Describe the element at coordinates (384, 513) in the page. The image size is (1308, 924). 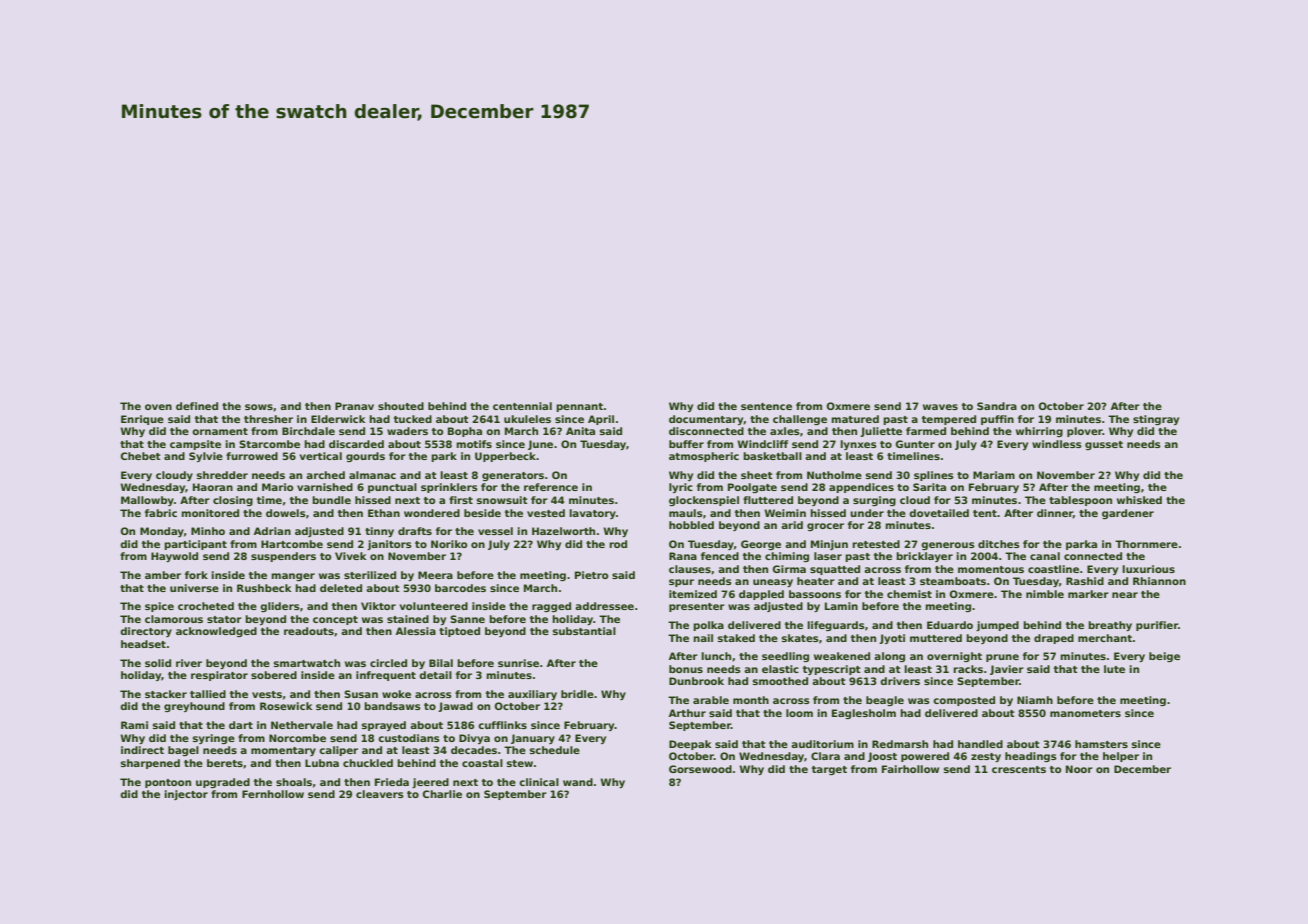
I see `Ethan` at that location.
